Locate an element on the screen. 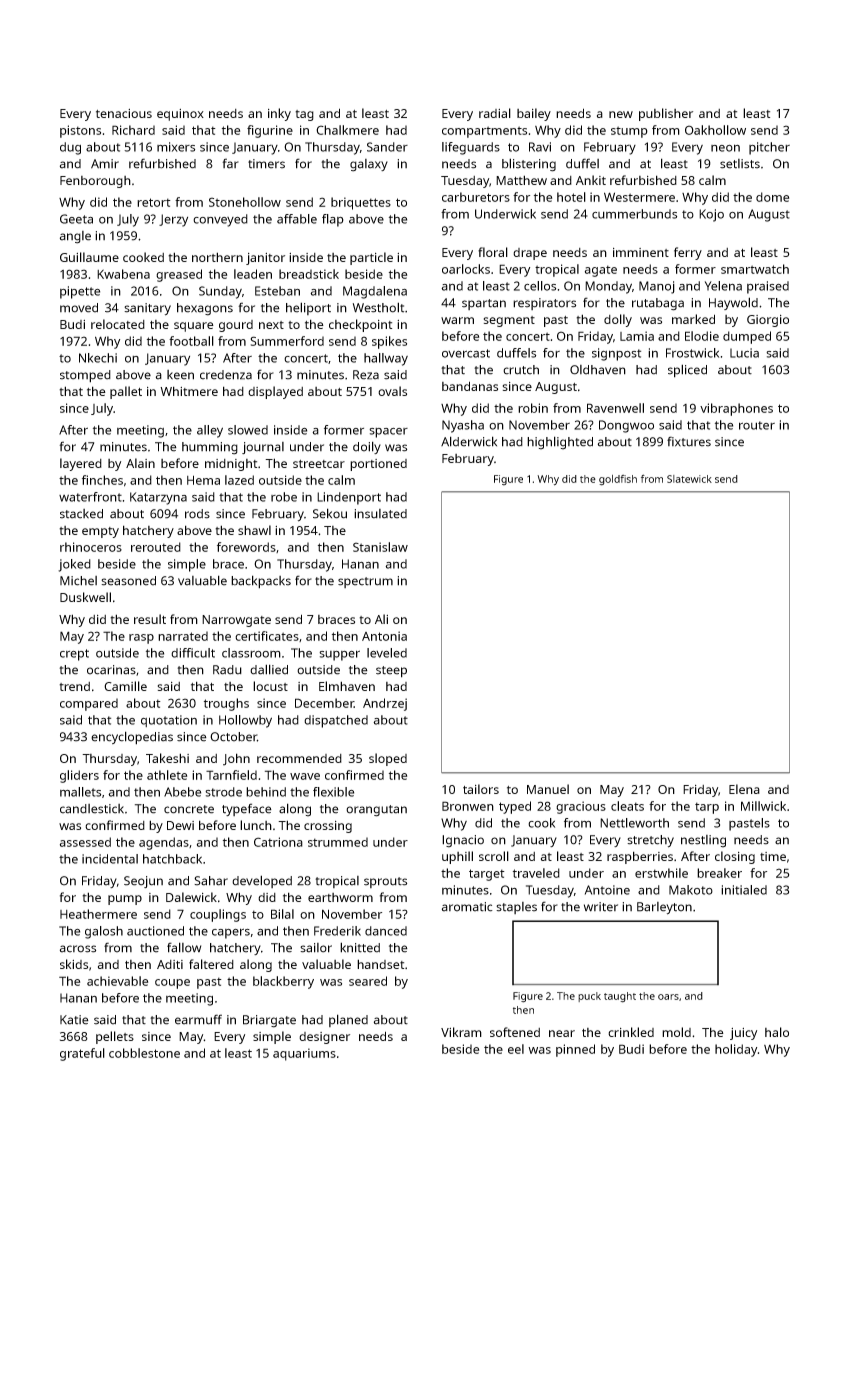  stomped is located at coordinates (85, 376).
